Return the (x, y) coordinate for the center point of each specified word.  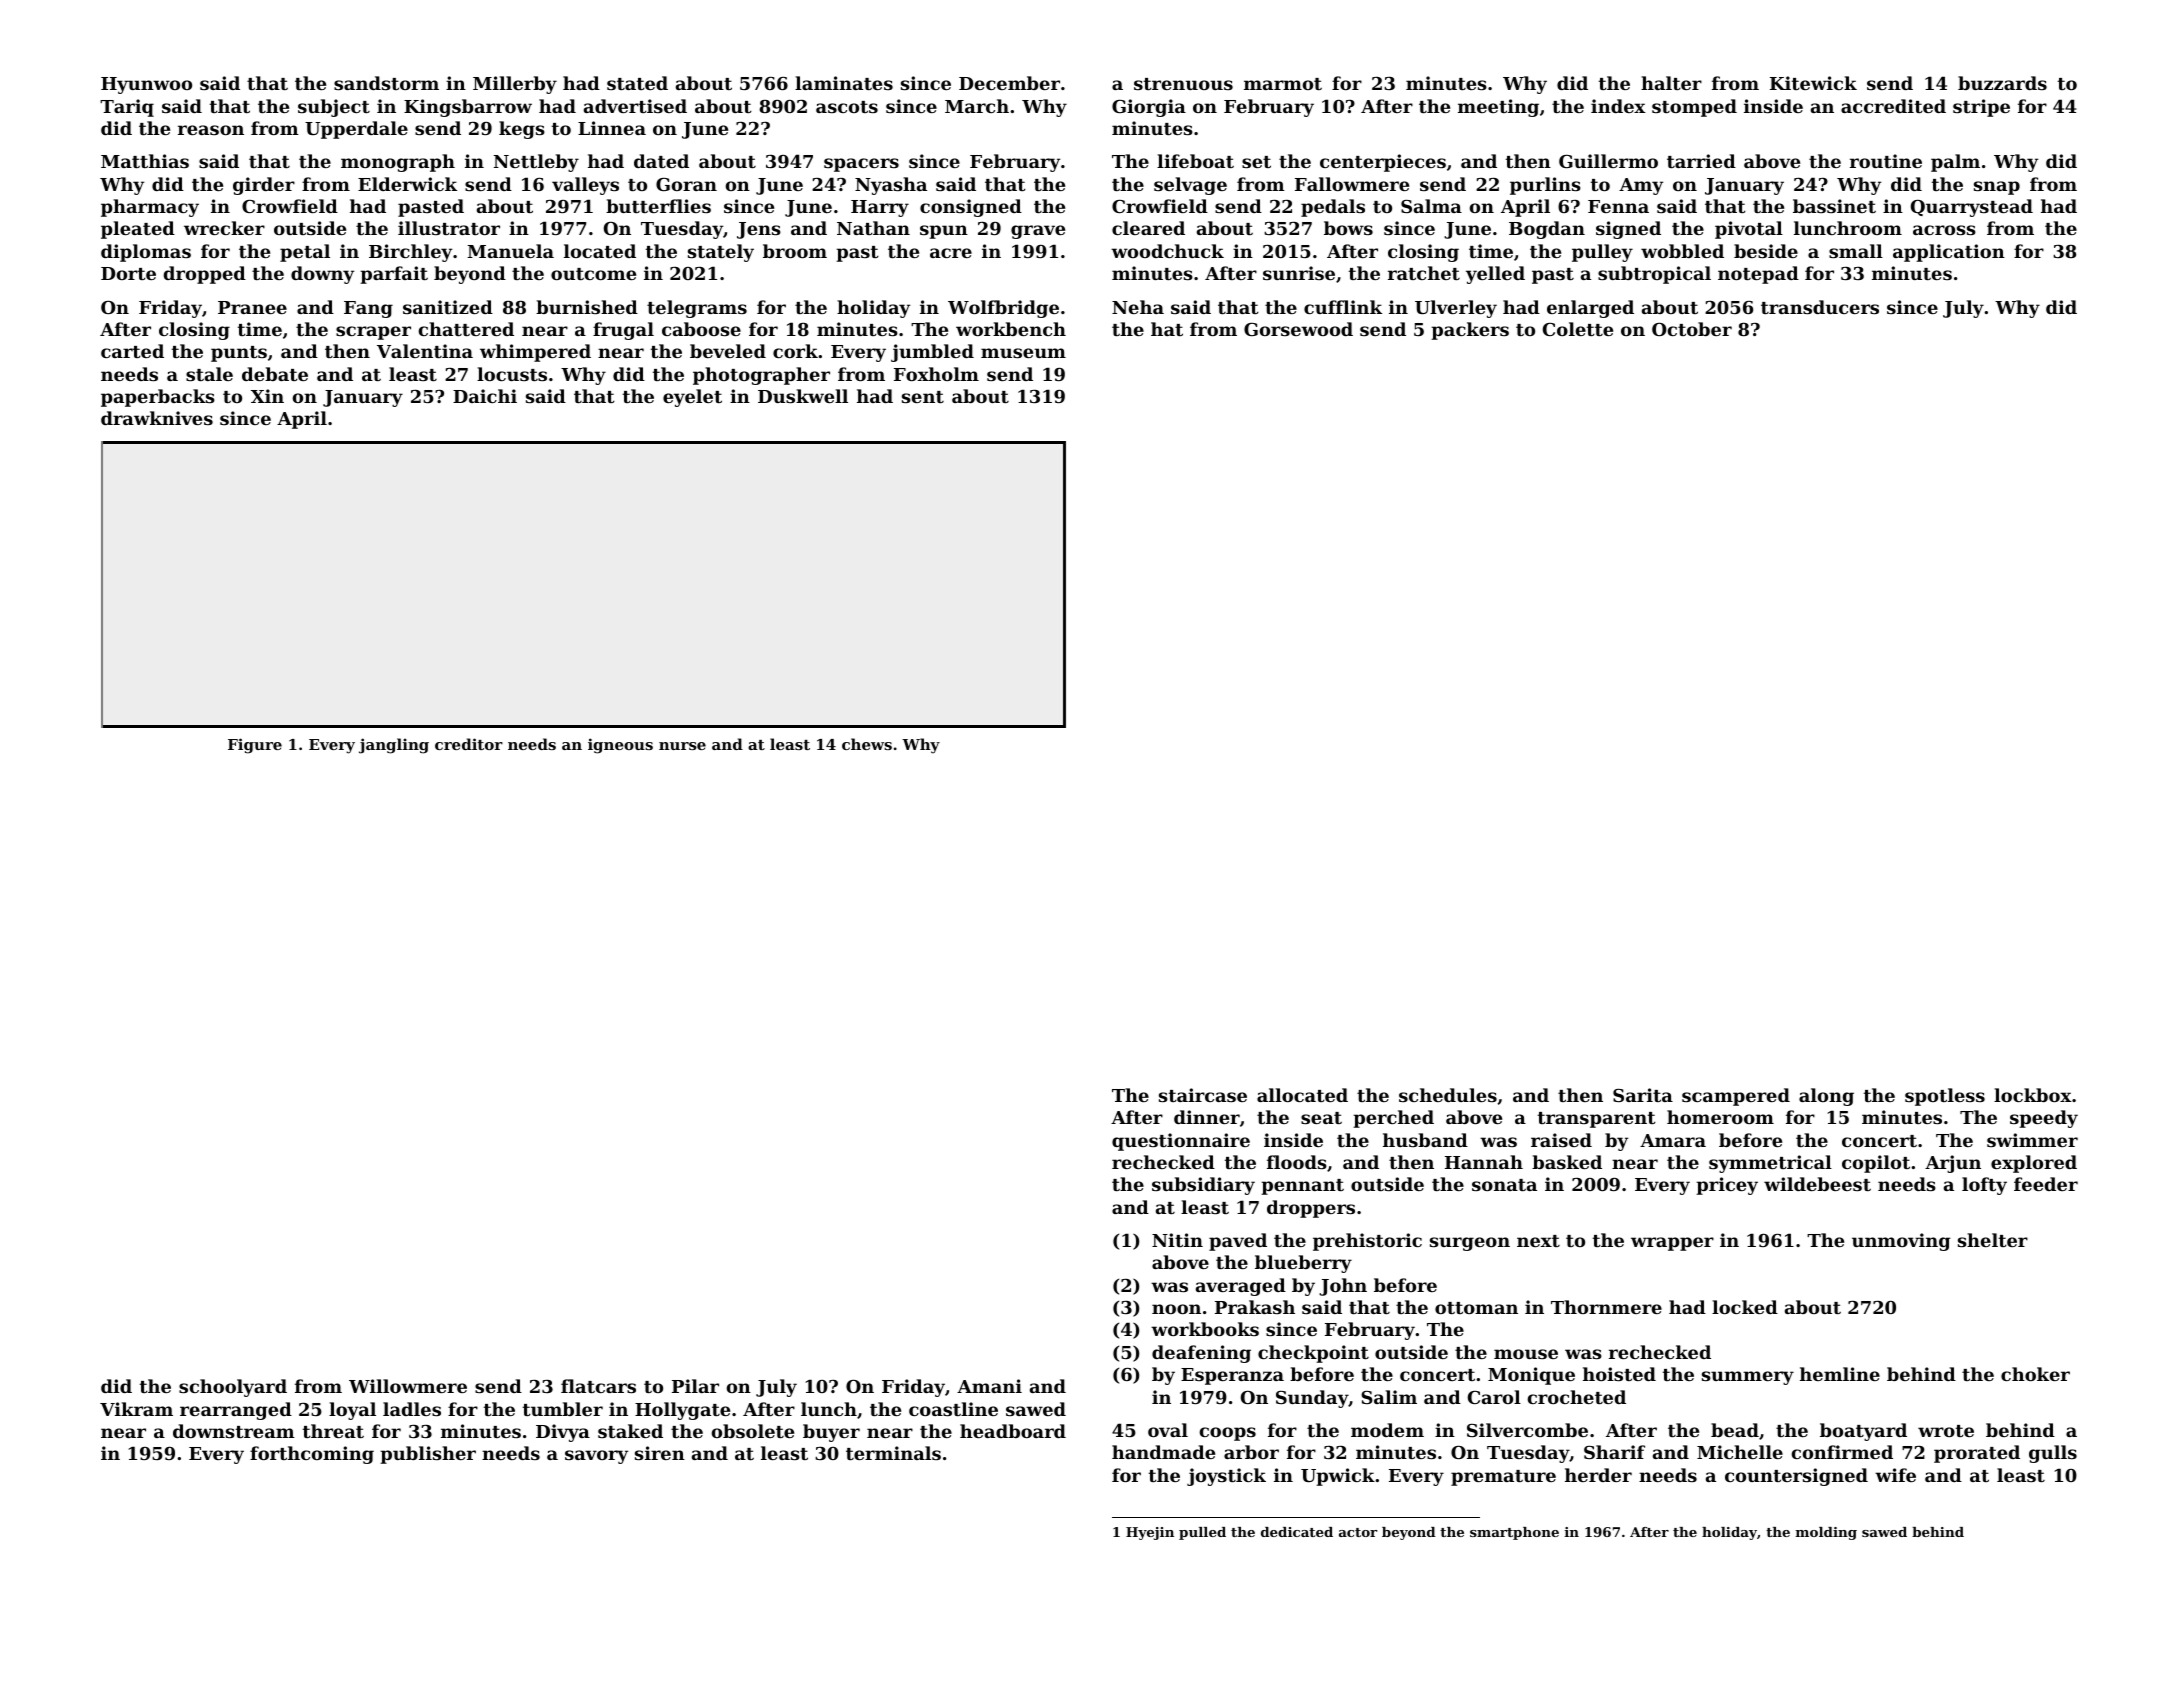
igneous (620, 746)
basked (1567, 1162)
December (1009, 83)
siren (660, 1453)
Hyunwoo (146, 85)
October (1692, 329)
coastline (953, 1409)
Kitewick (1813, 83)
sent (923, 397)
